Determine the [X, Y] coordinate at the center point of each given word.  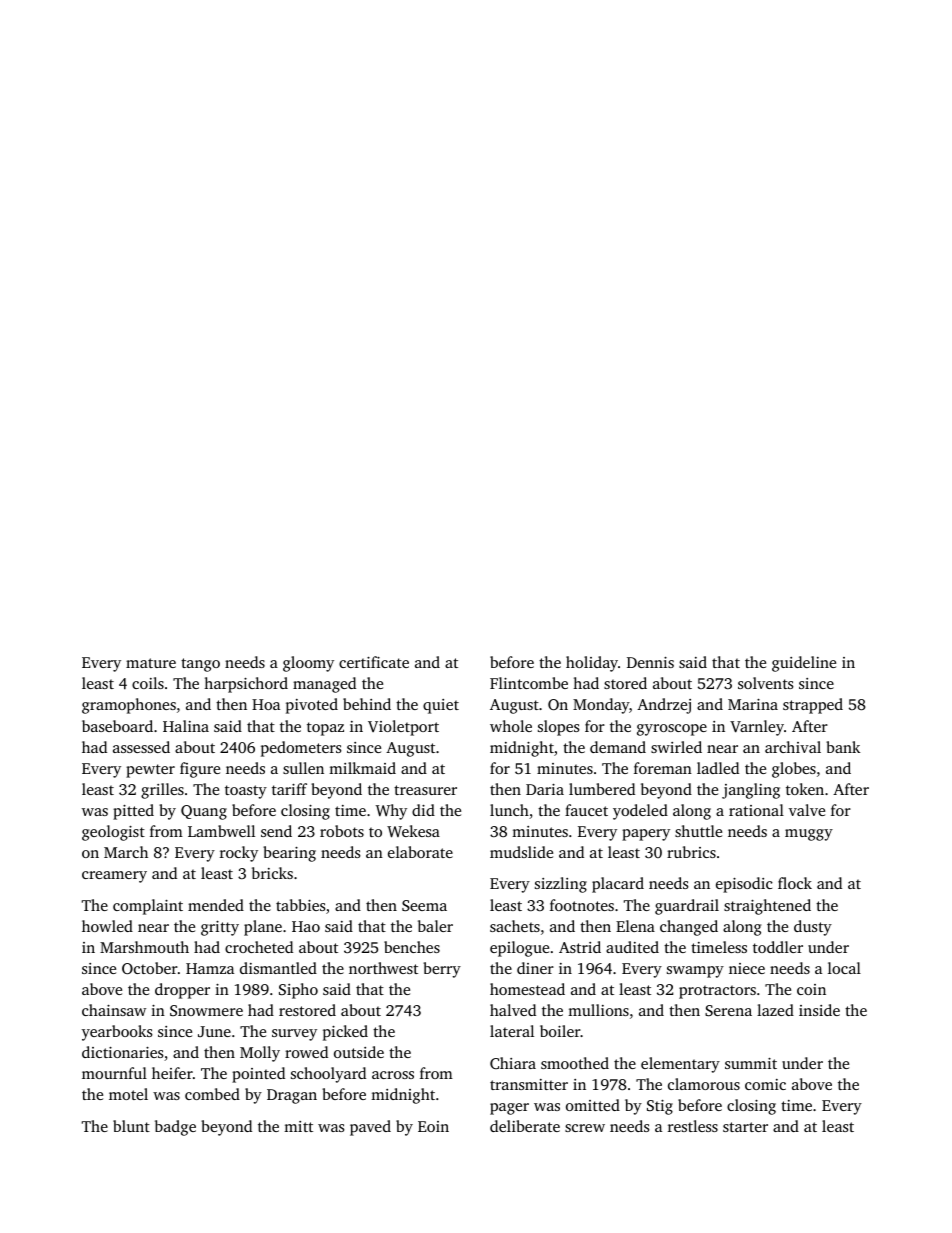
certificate [374, 662]
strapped [813, 706]
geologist [113, 833]
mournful [114, 1073]
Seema [424, 905]
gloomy [308, 664]
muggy [809, 835]
